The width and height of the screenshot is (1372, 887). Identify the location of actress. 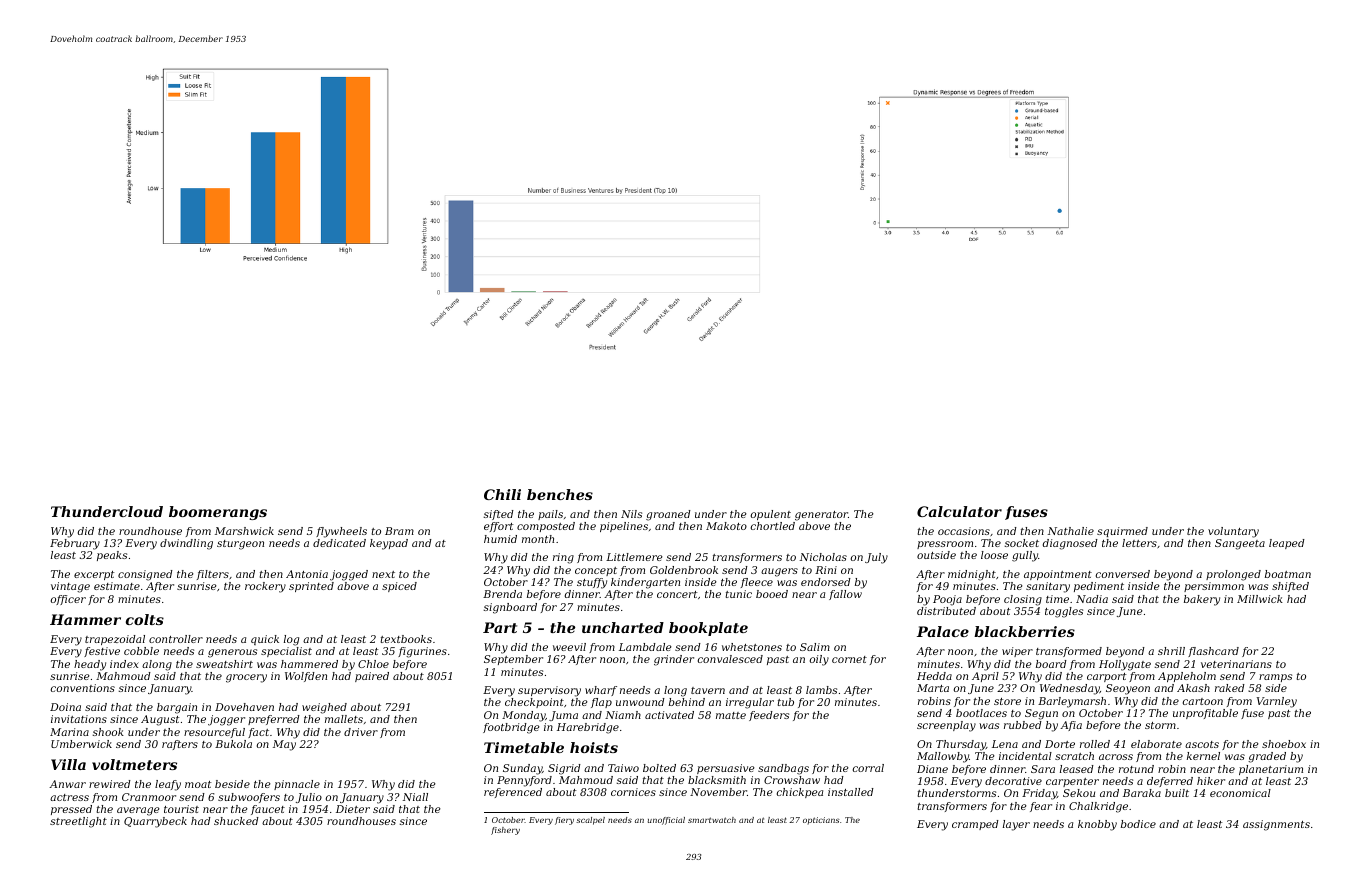
(69, 797).
